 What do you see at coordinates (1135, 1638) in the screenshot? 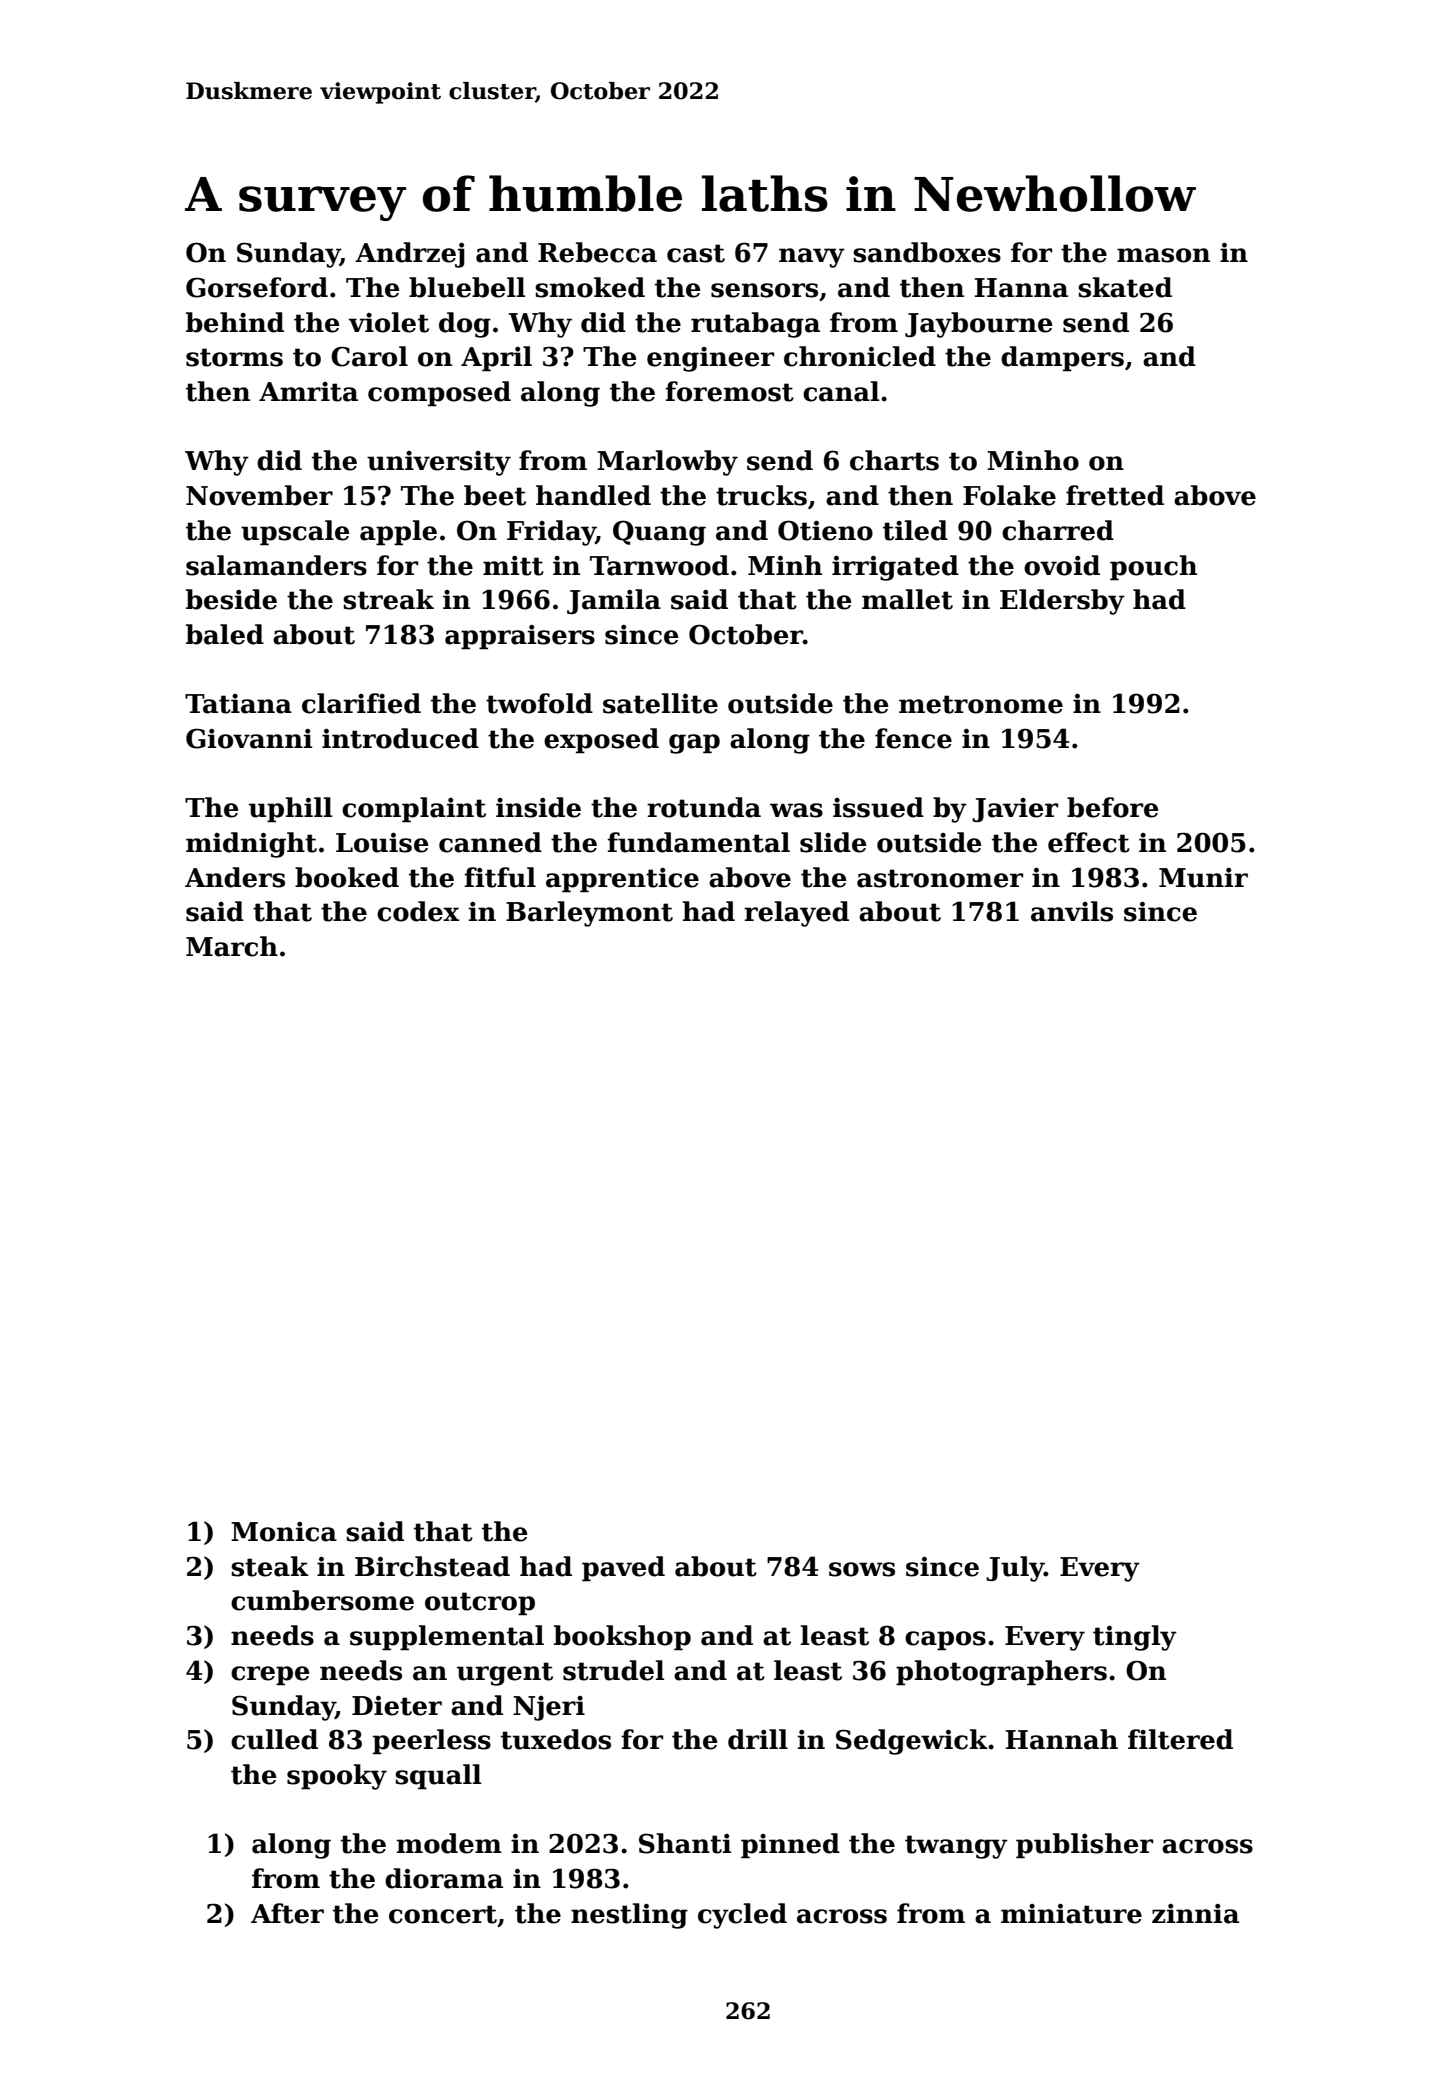
I see `tingly` at bounding box center [1135, 1638].
